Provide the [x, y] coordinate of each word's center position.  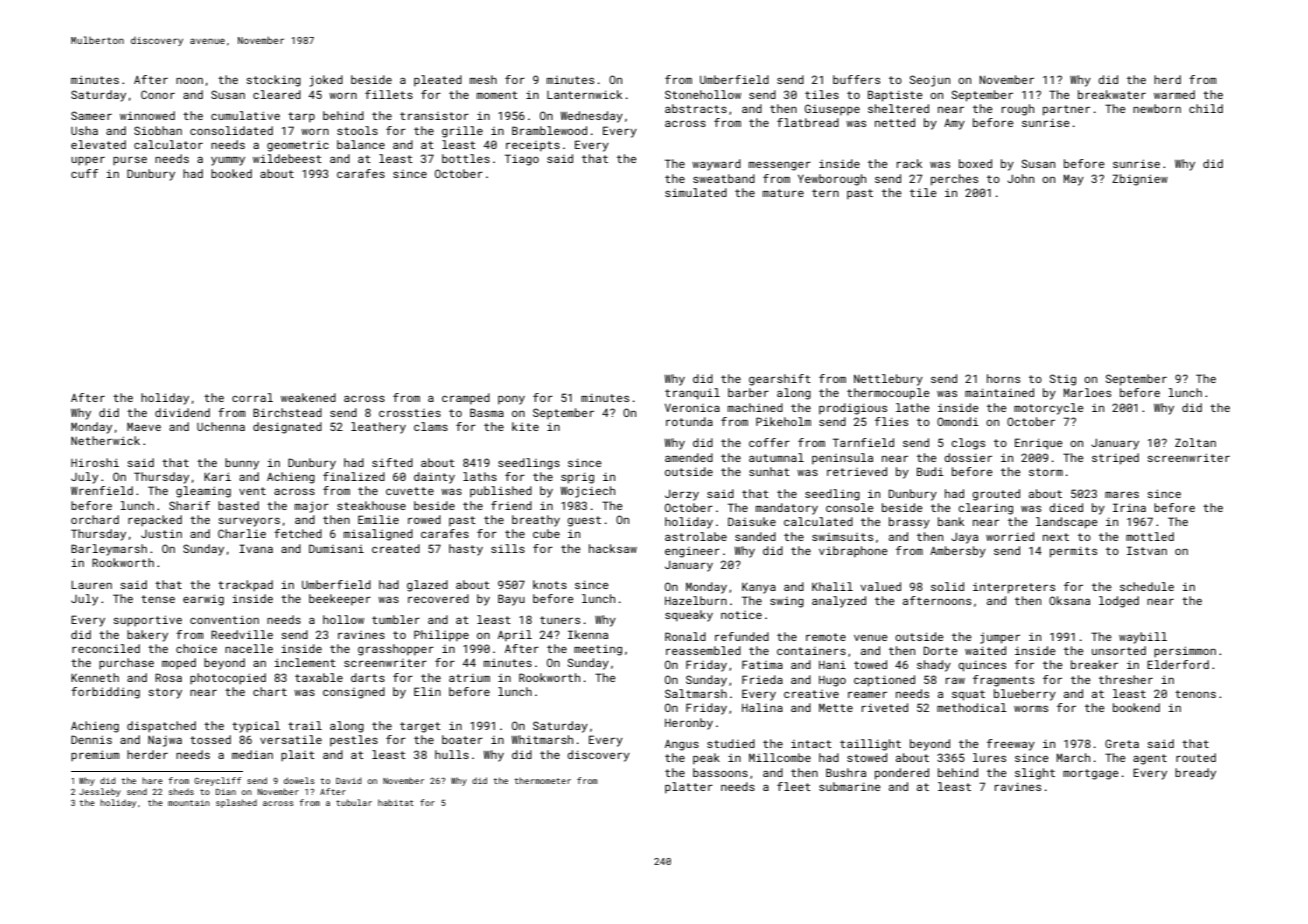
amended [689, 457]
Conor [158, 94]
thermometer [542, 780]
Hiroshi [95, 462]
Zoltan [1195, 442]
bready [1195, 774]
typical [256, 727]
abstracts [696, 108]
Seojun [930, 81]
